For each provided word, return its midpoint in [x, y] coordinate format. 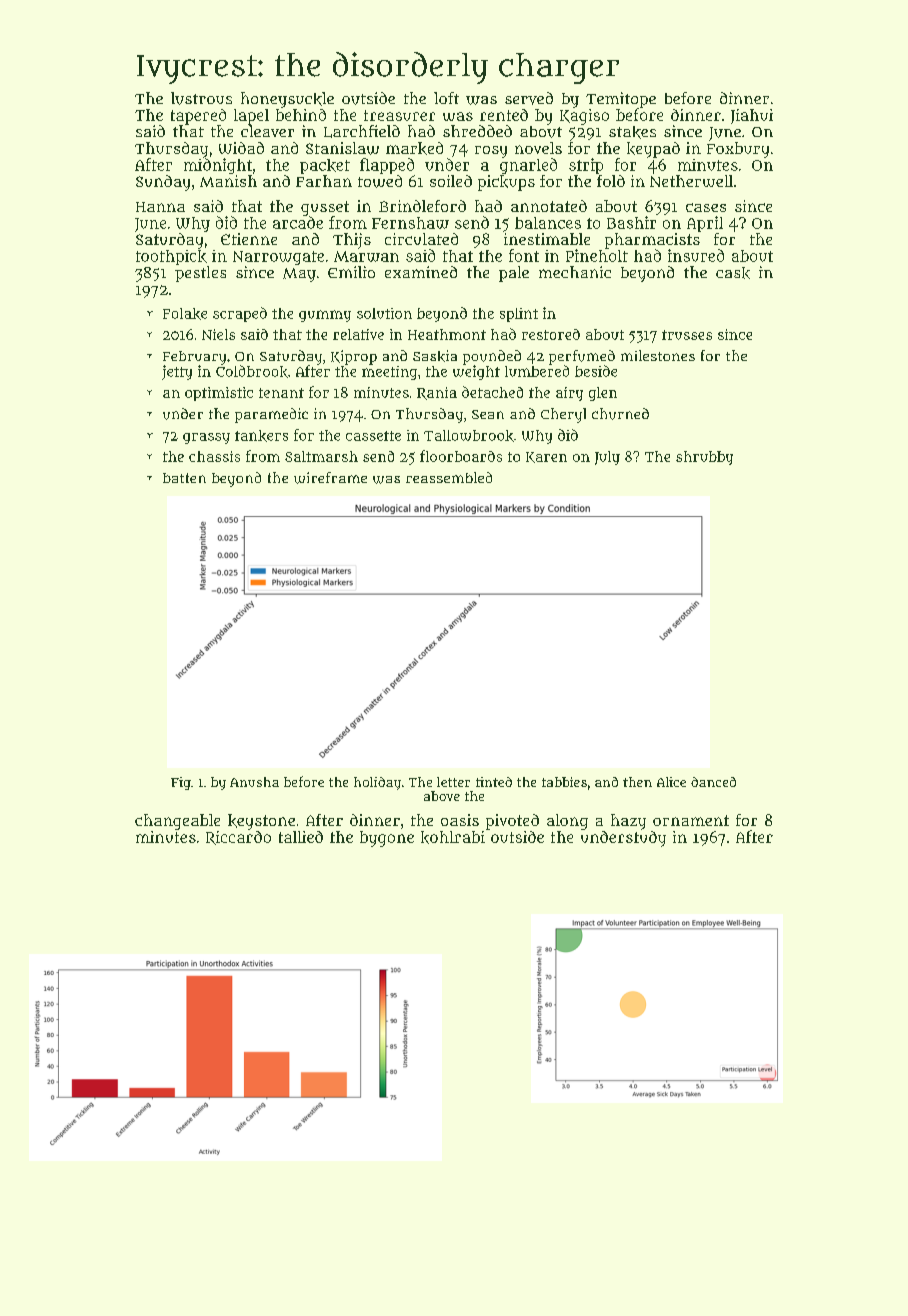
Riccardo [238, 838]
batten [184, 478]
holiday [377, 783]
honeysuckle [287, 100]
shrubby [704, 458]
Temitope [621, 100]
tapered [198, 117]
